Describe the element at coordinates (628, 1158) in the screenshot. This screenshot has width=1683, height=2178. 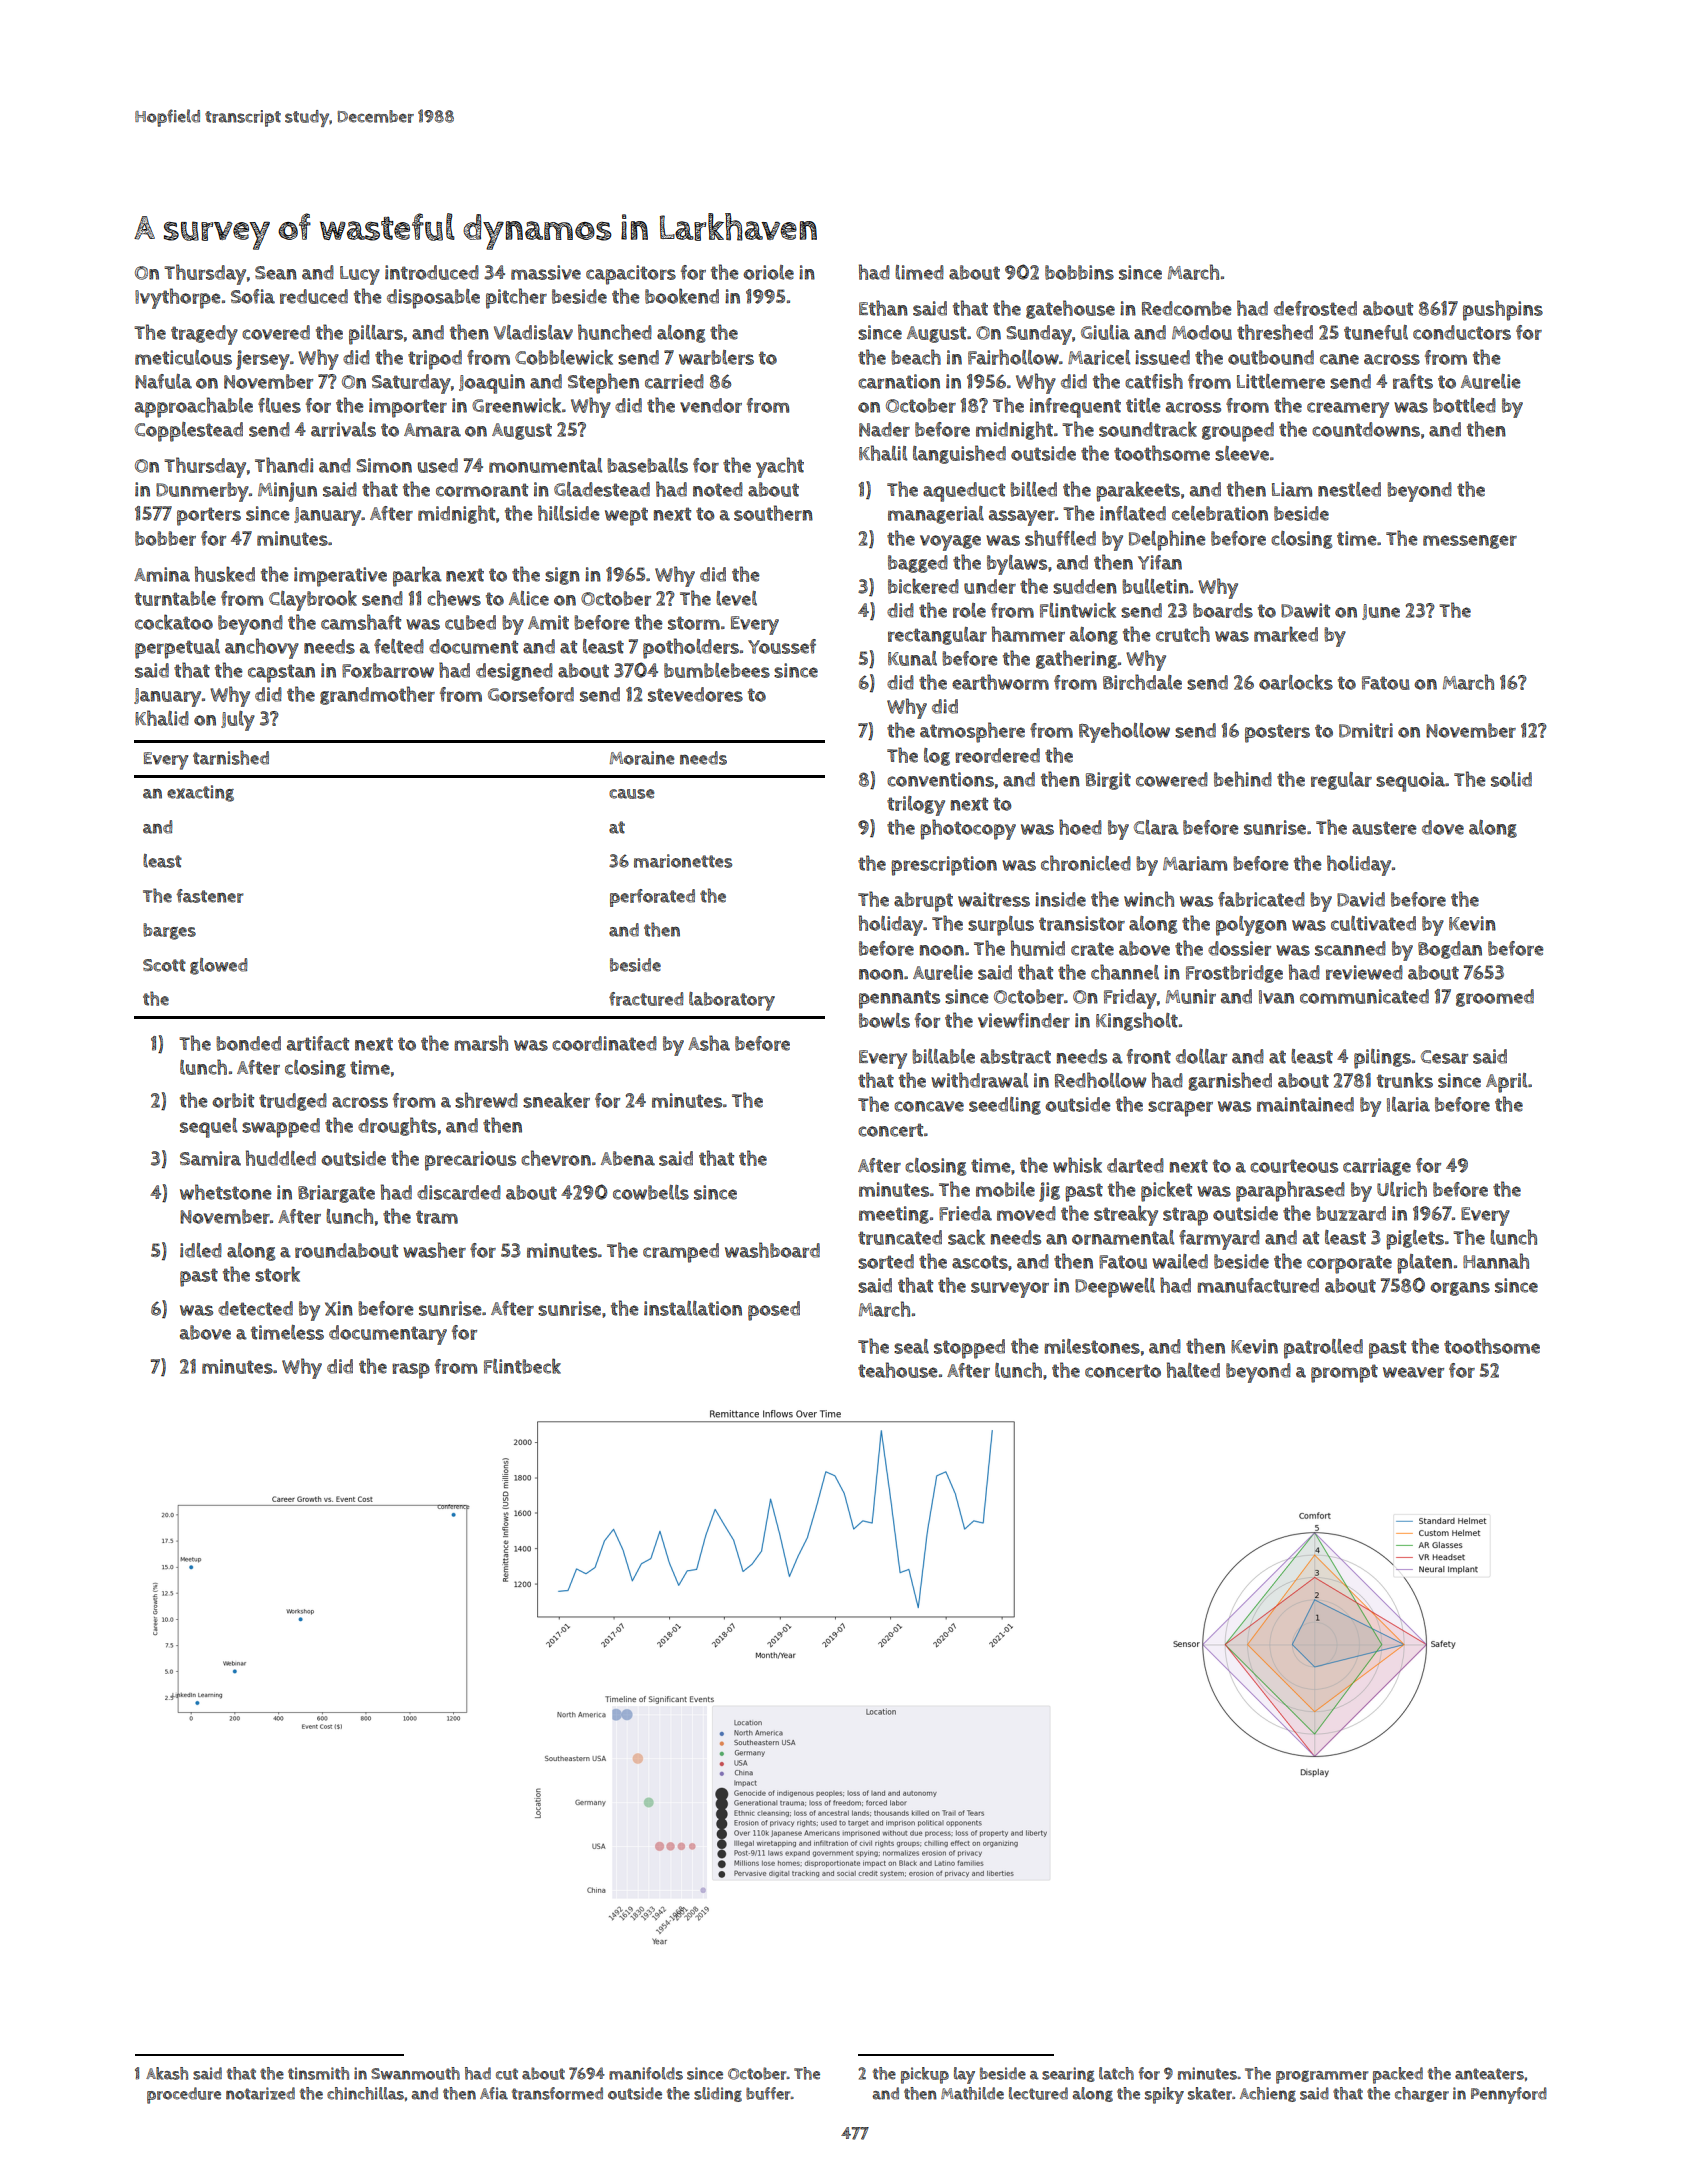
I see `Abena` at that location.
